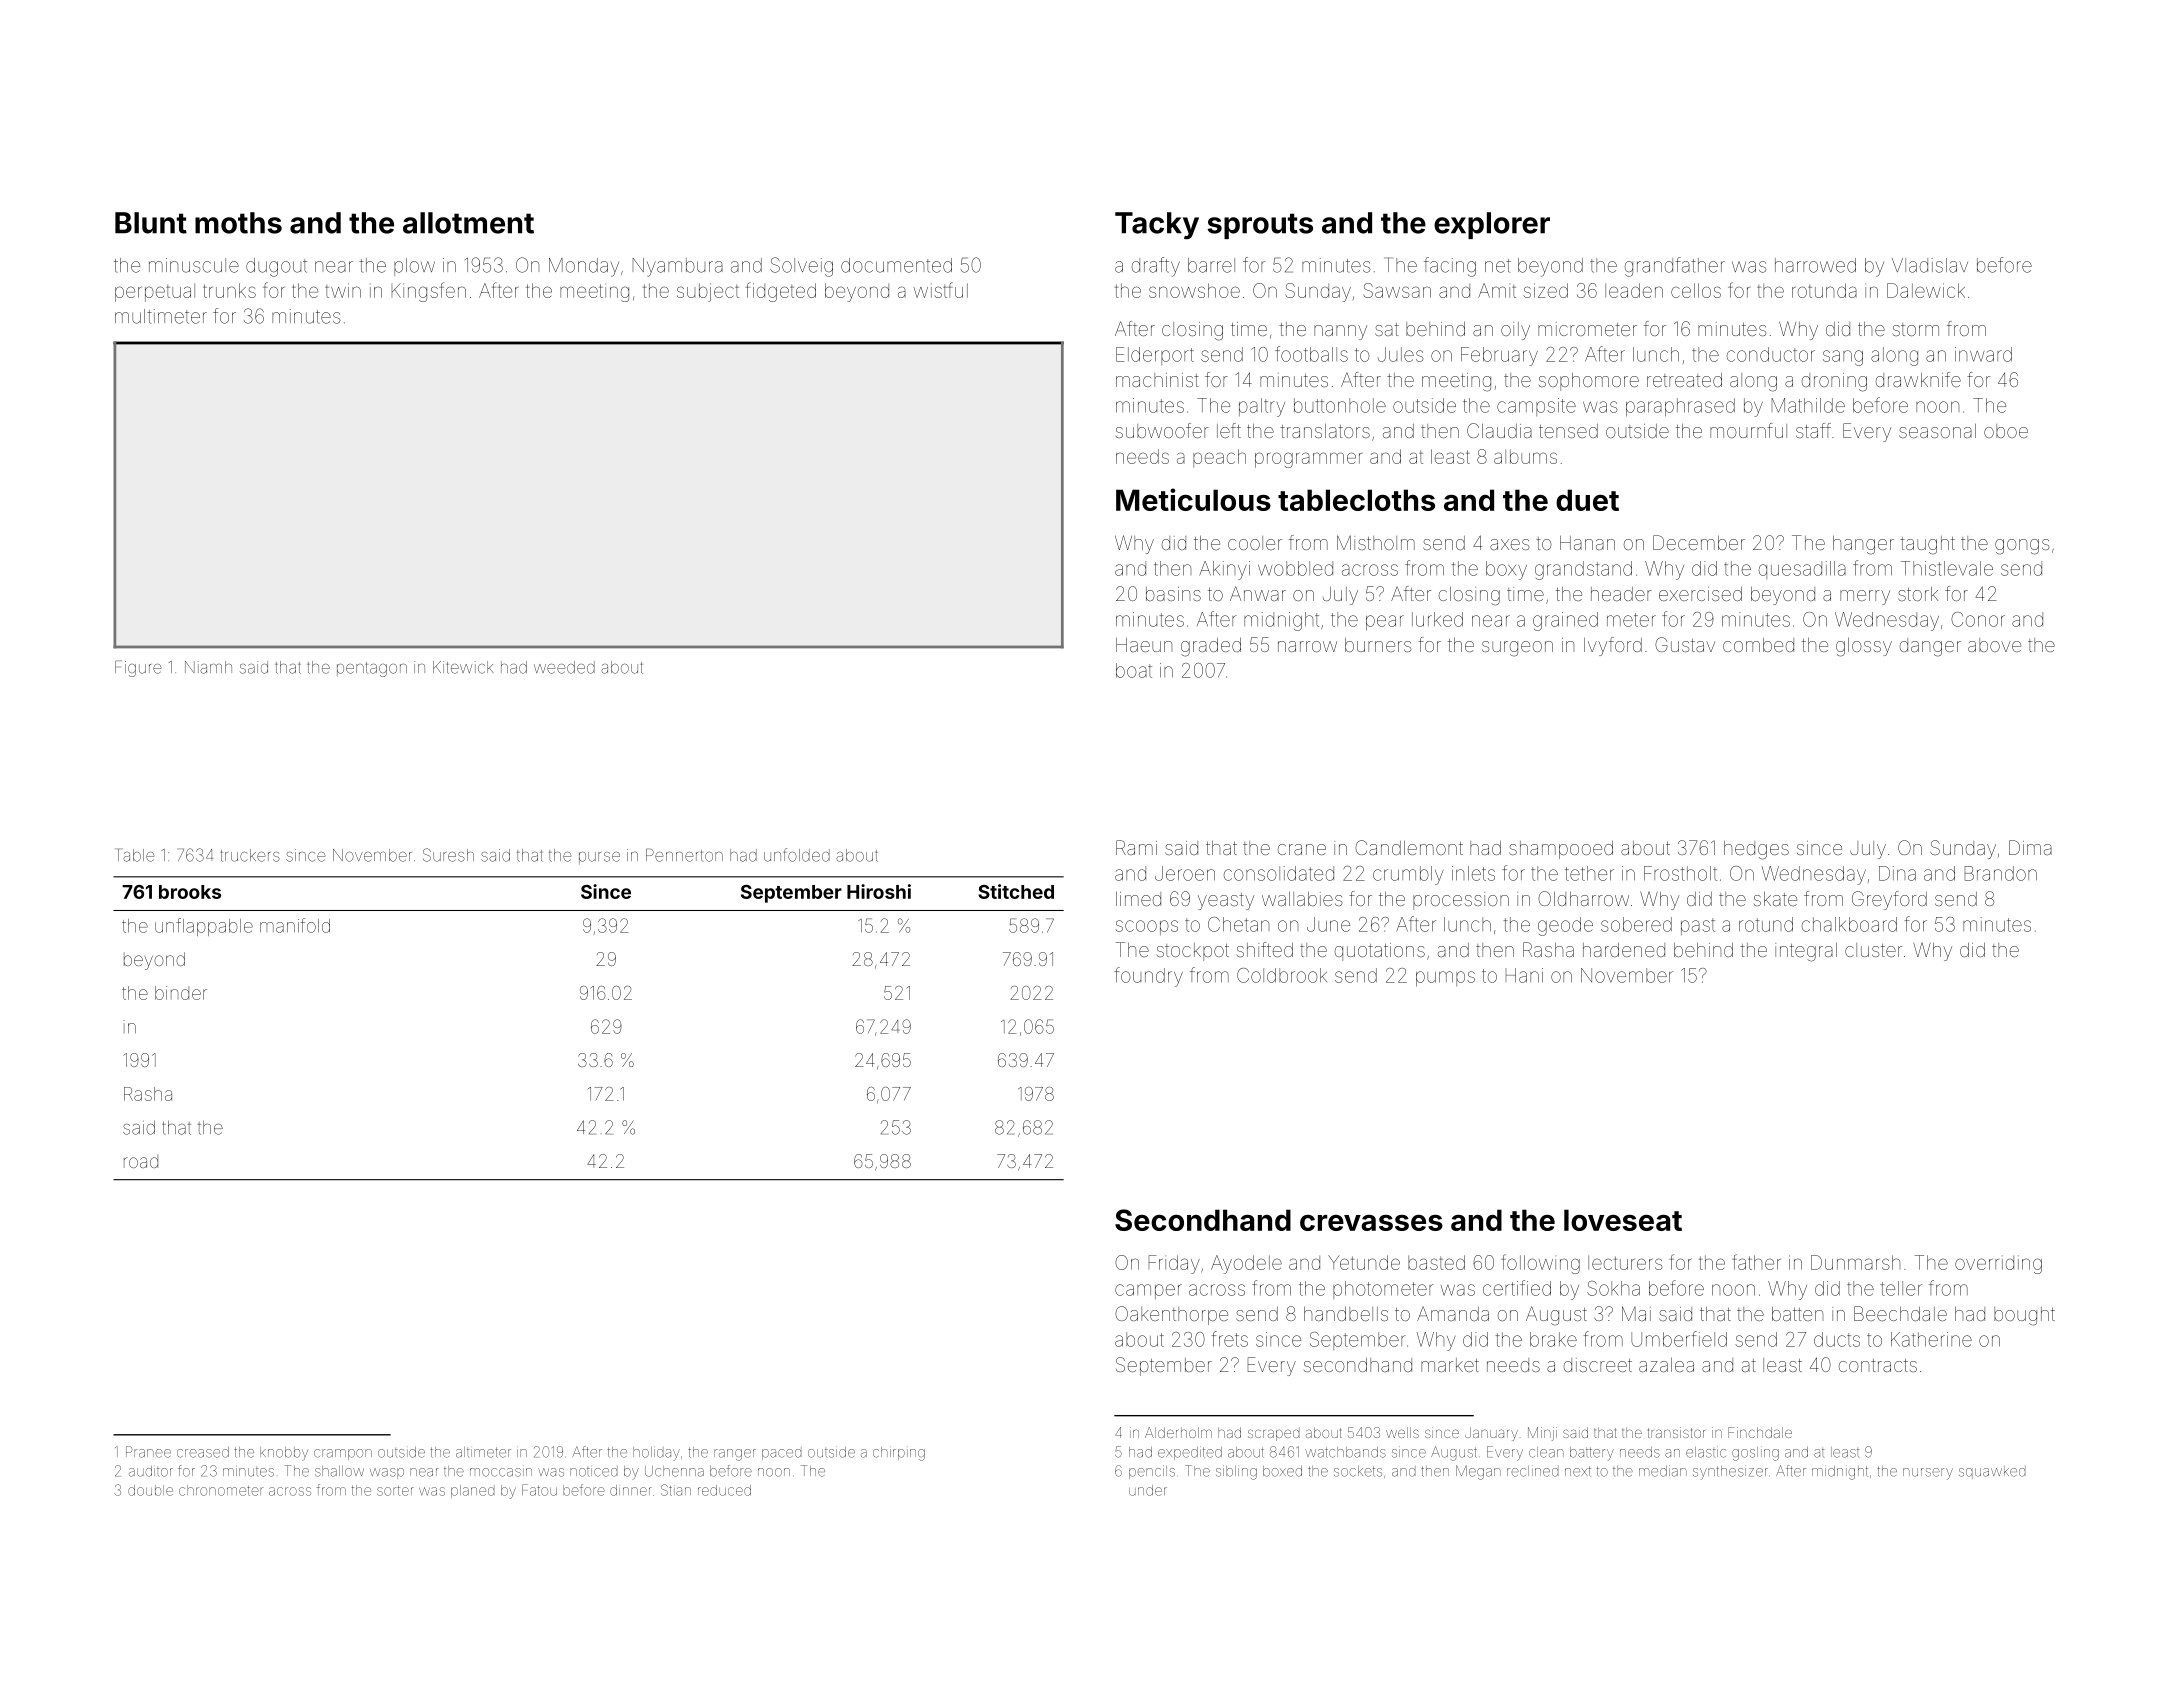 The image size is (2178, 1683). Describe the element at coordinates (1308, 460) in the page. I see `programmer` at that location.
